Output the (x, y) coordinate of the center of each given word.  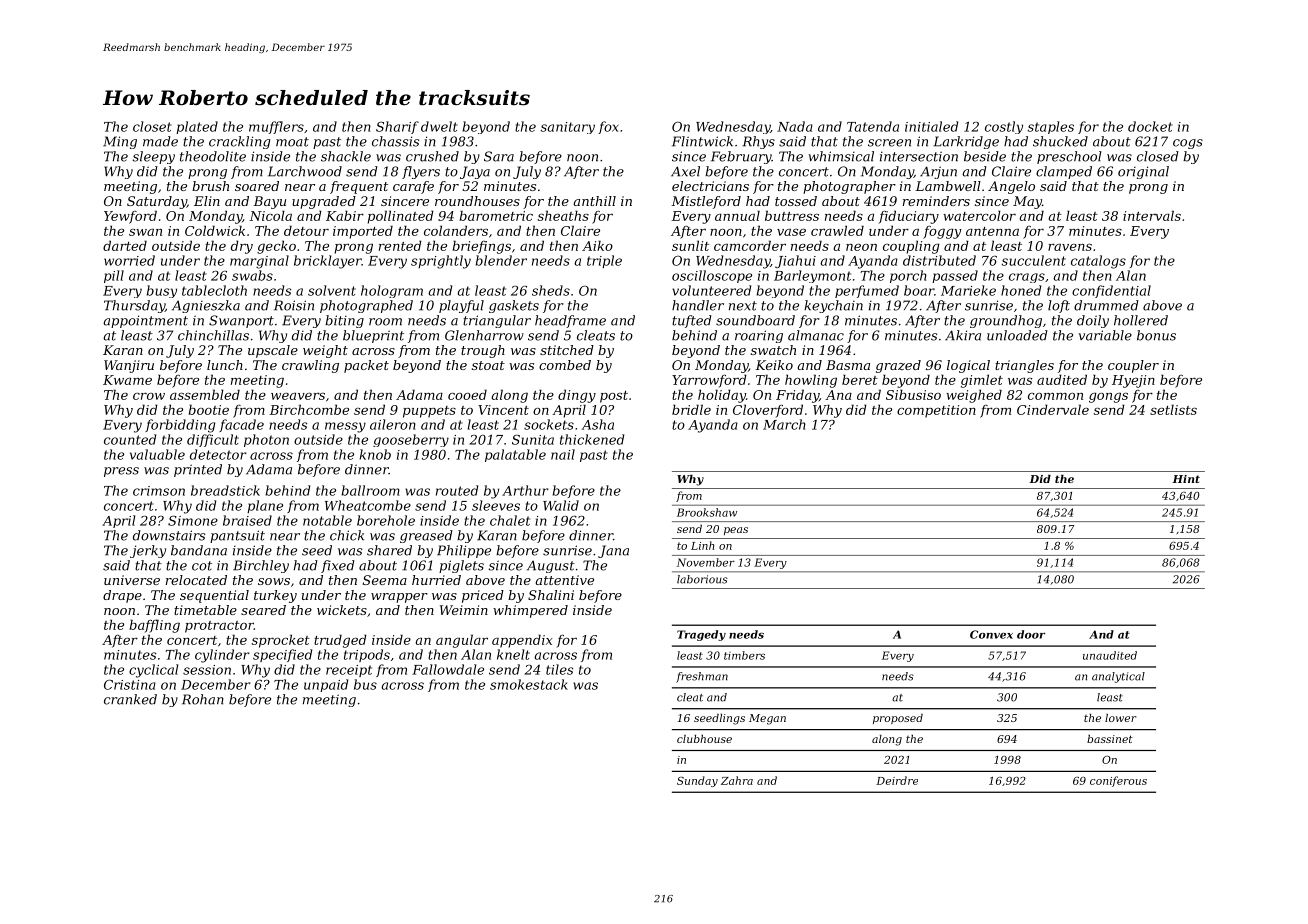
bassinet (1110, 739)
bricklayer (328, 262)
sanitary (568, 128)
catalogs (1098, 262)
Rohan (203, 699)
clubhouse (704, 739)
